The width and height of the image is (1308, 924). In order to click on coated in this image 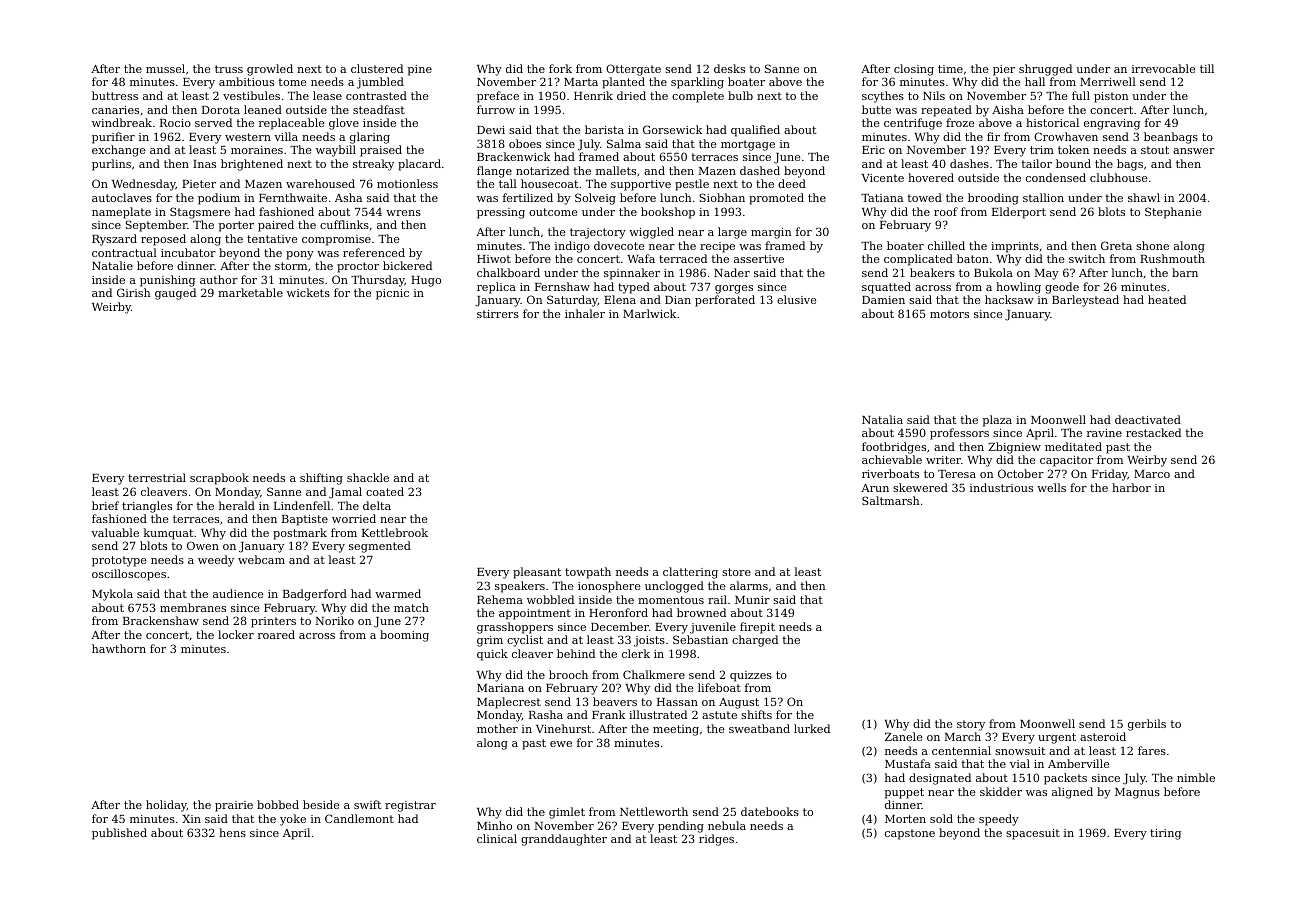, I will do `click(385, 491)`.
